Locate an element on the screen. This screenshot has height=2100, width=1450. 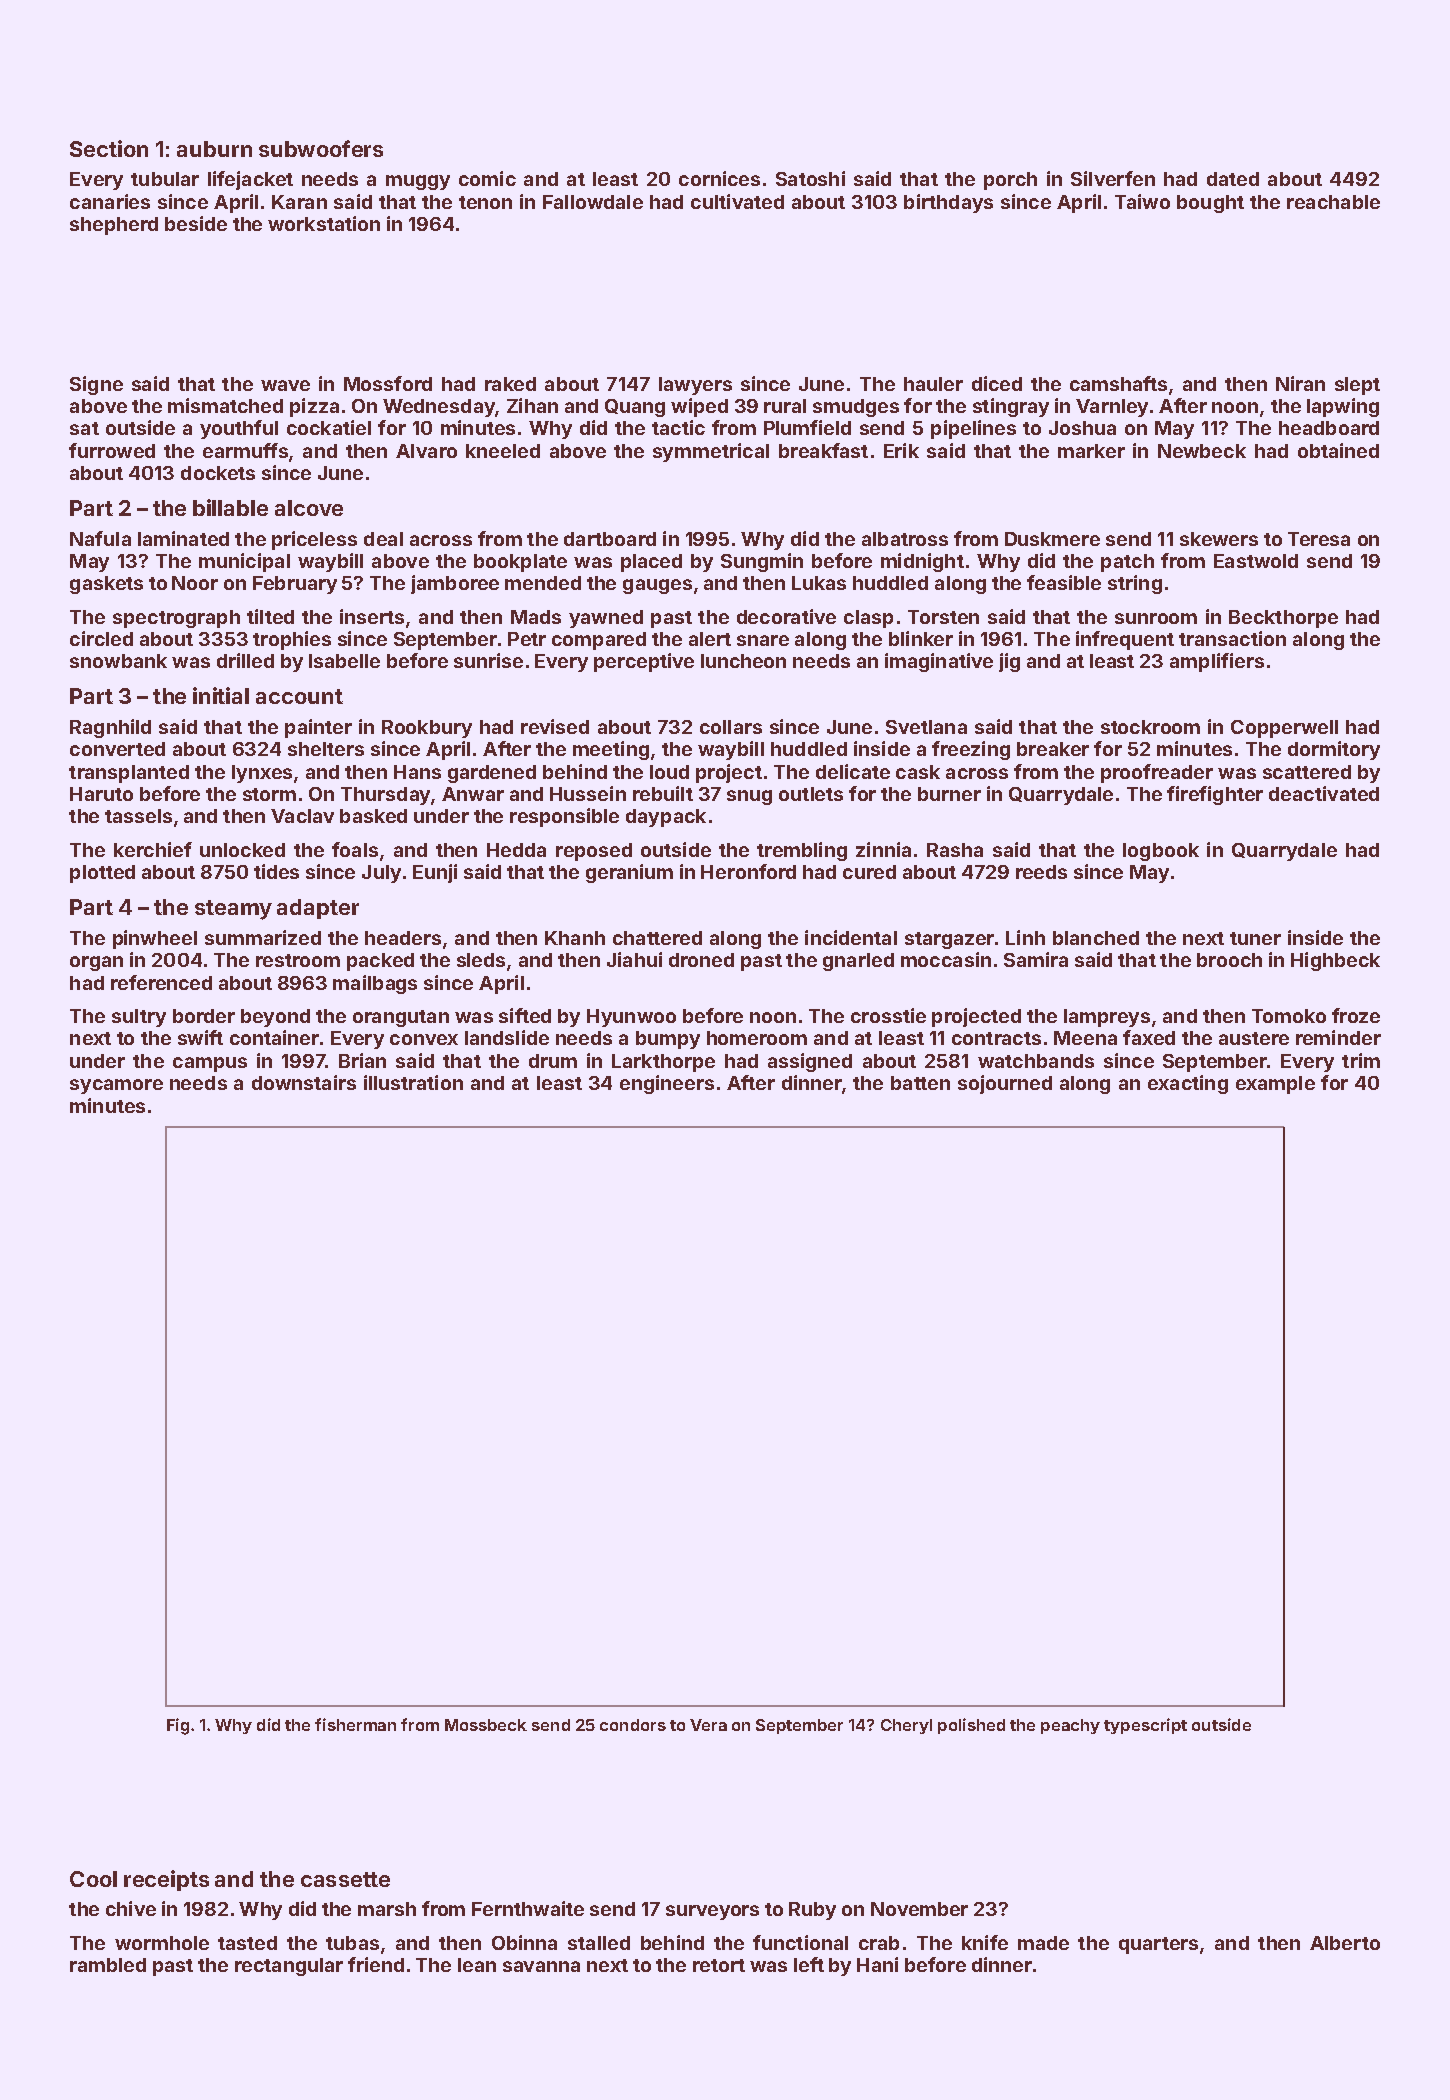
Lukas is located at coordinates (819, 583).
